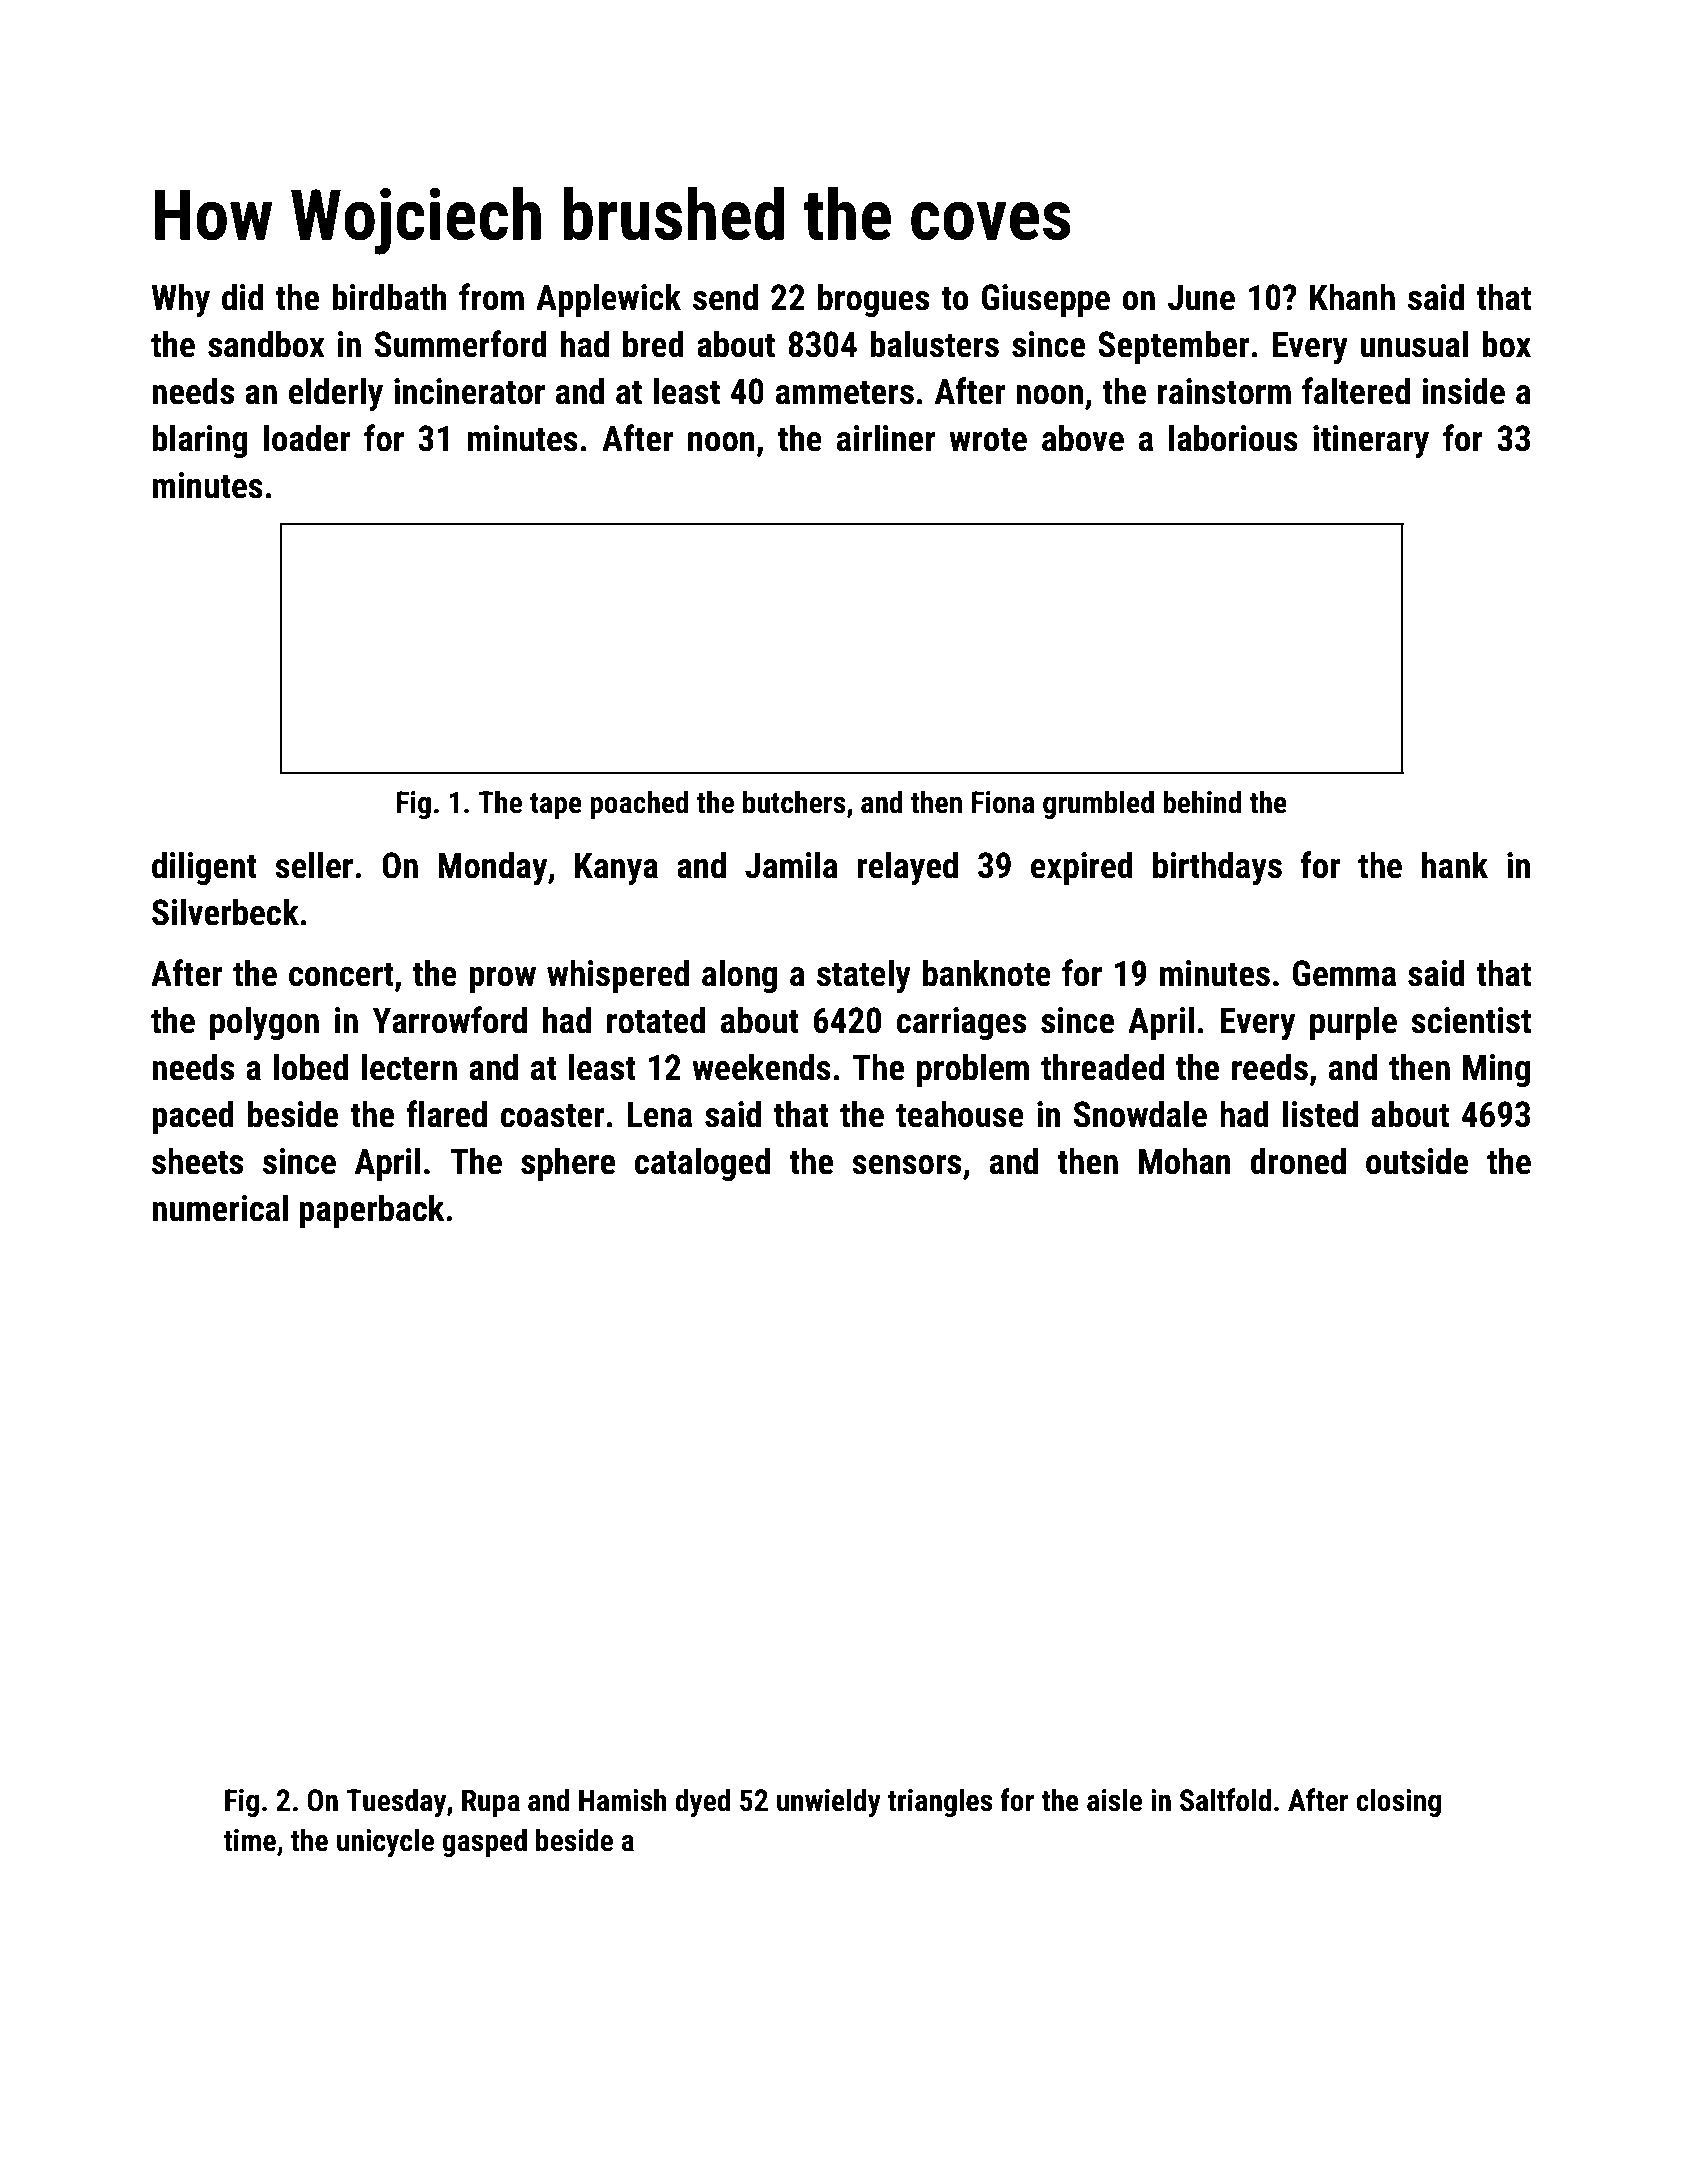 This screenshot has height=2178, width=1683. I want to click on purple, so click(1353, 1023).
